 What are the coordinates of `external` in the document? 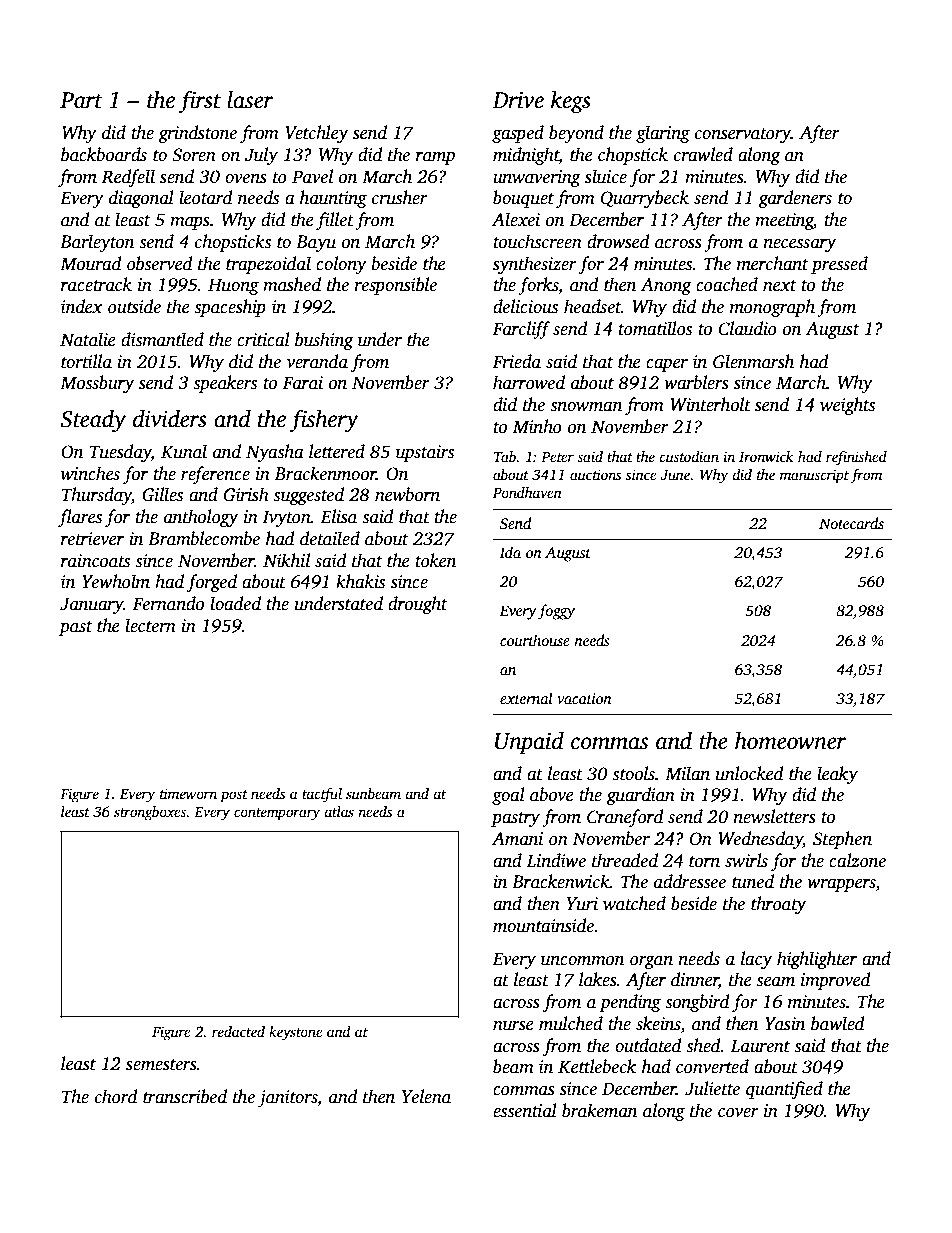 It's located at (526, 698).
